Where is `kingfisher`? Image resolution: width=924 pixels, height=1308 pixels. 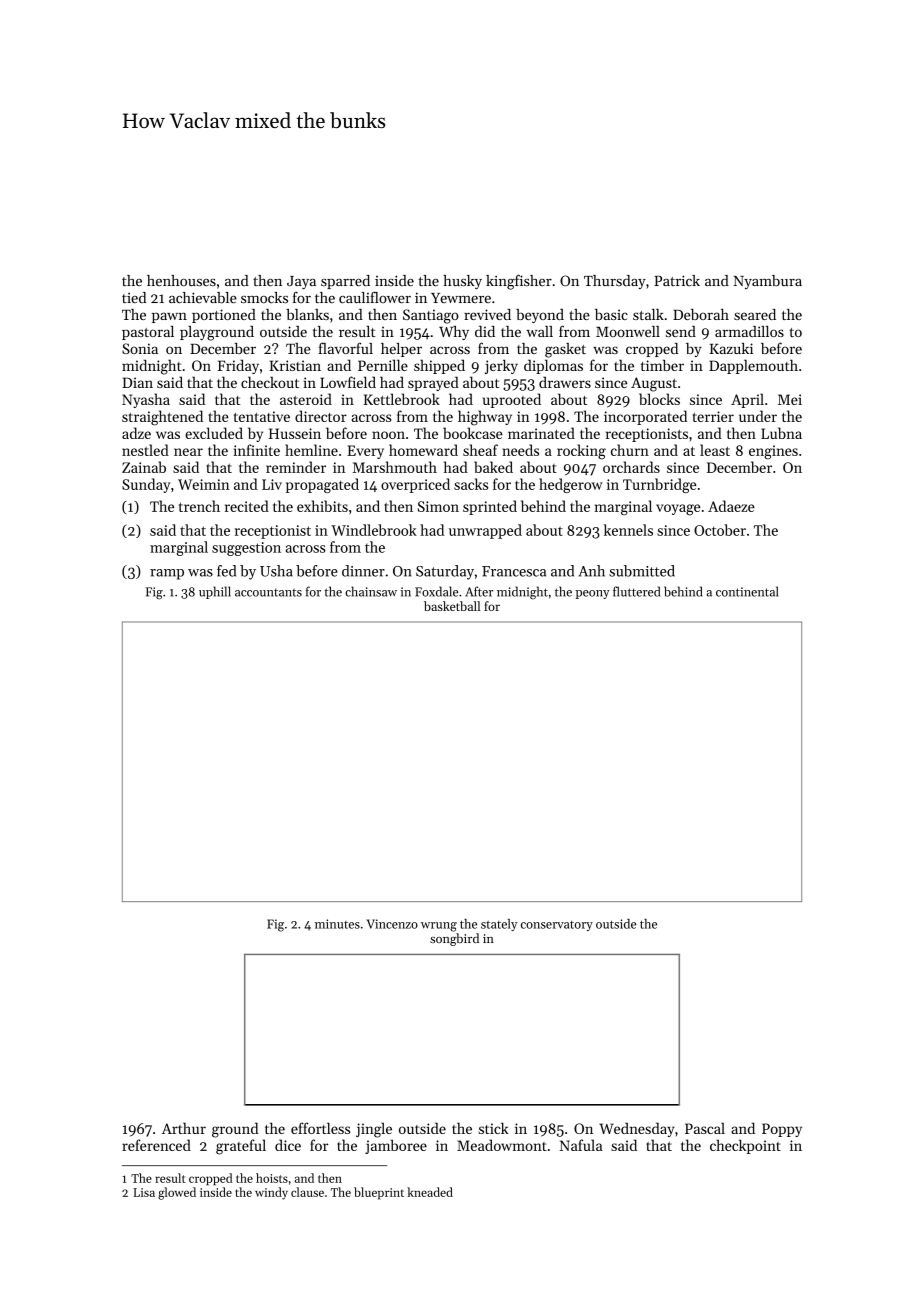 kingfisher is located at coordinates (519, 282).
